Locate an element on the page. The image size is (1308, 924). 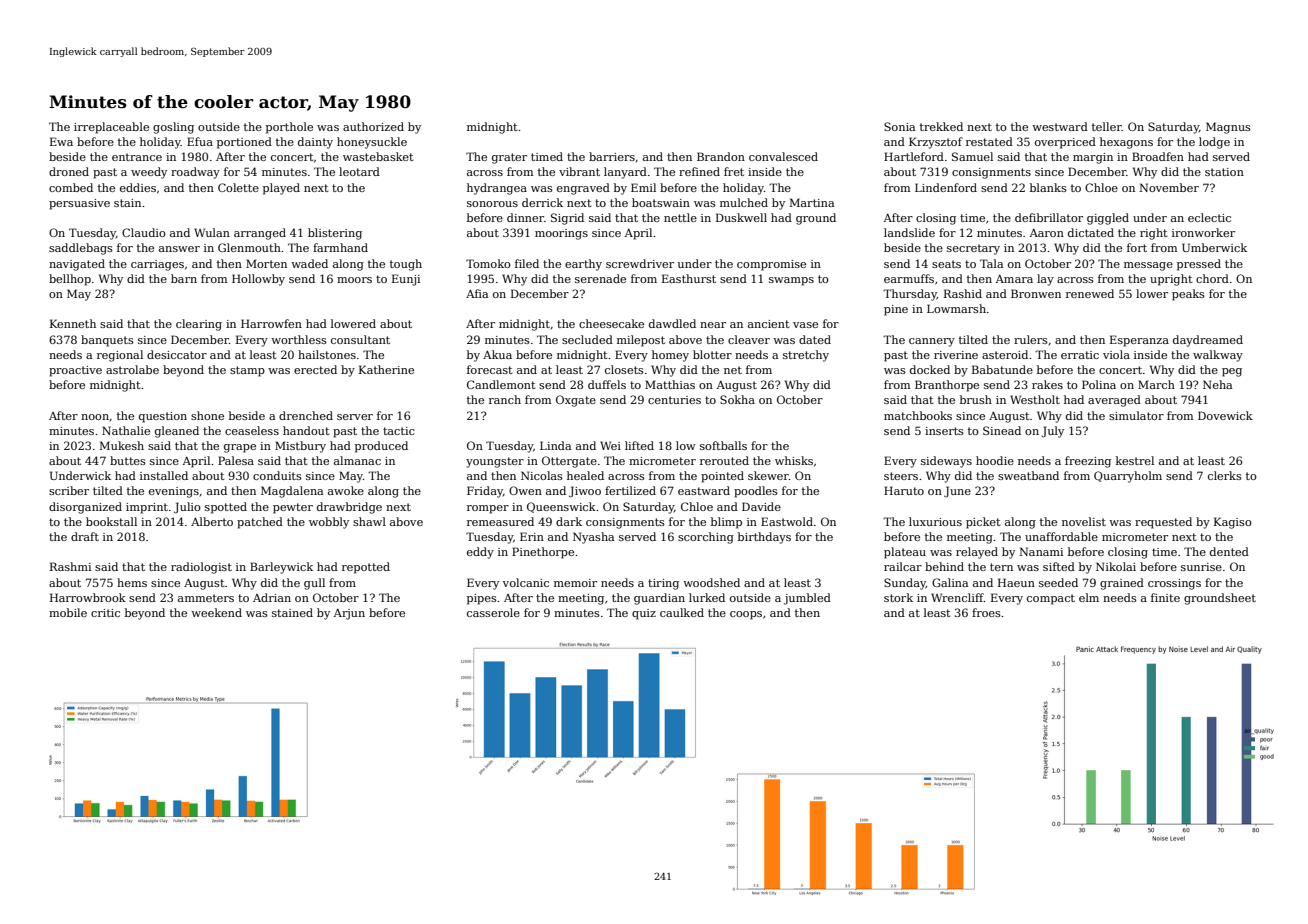
moorings is located at coordinates (561, 234).
